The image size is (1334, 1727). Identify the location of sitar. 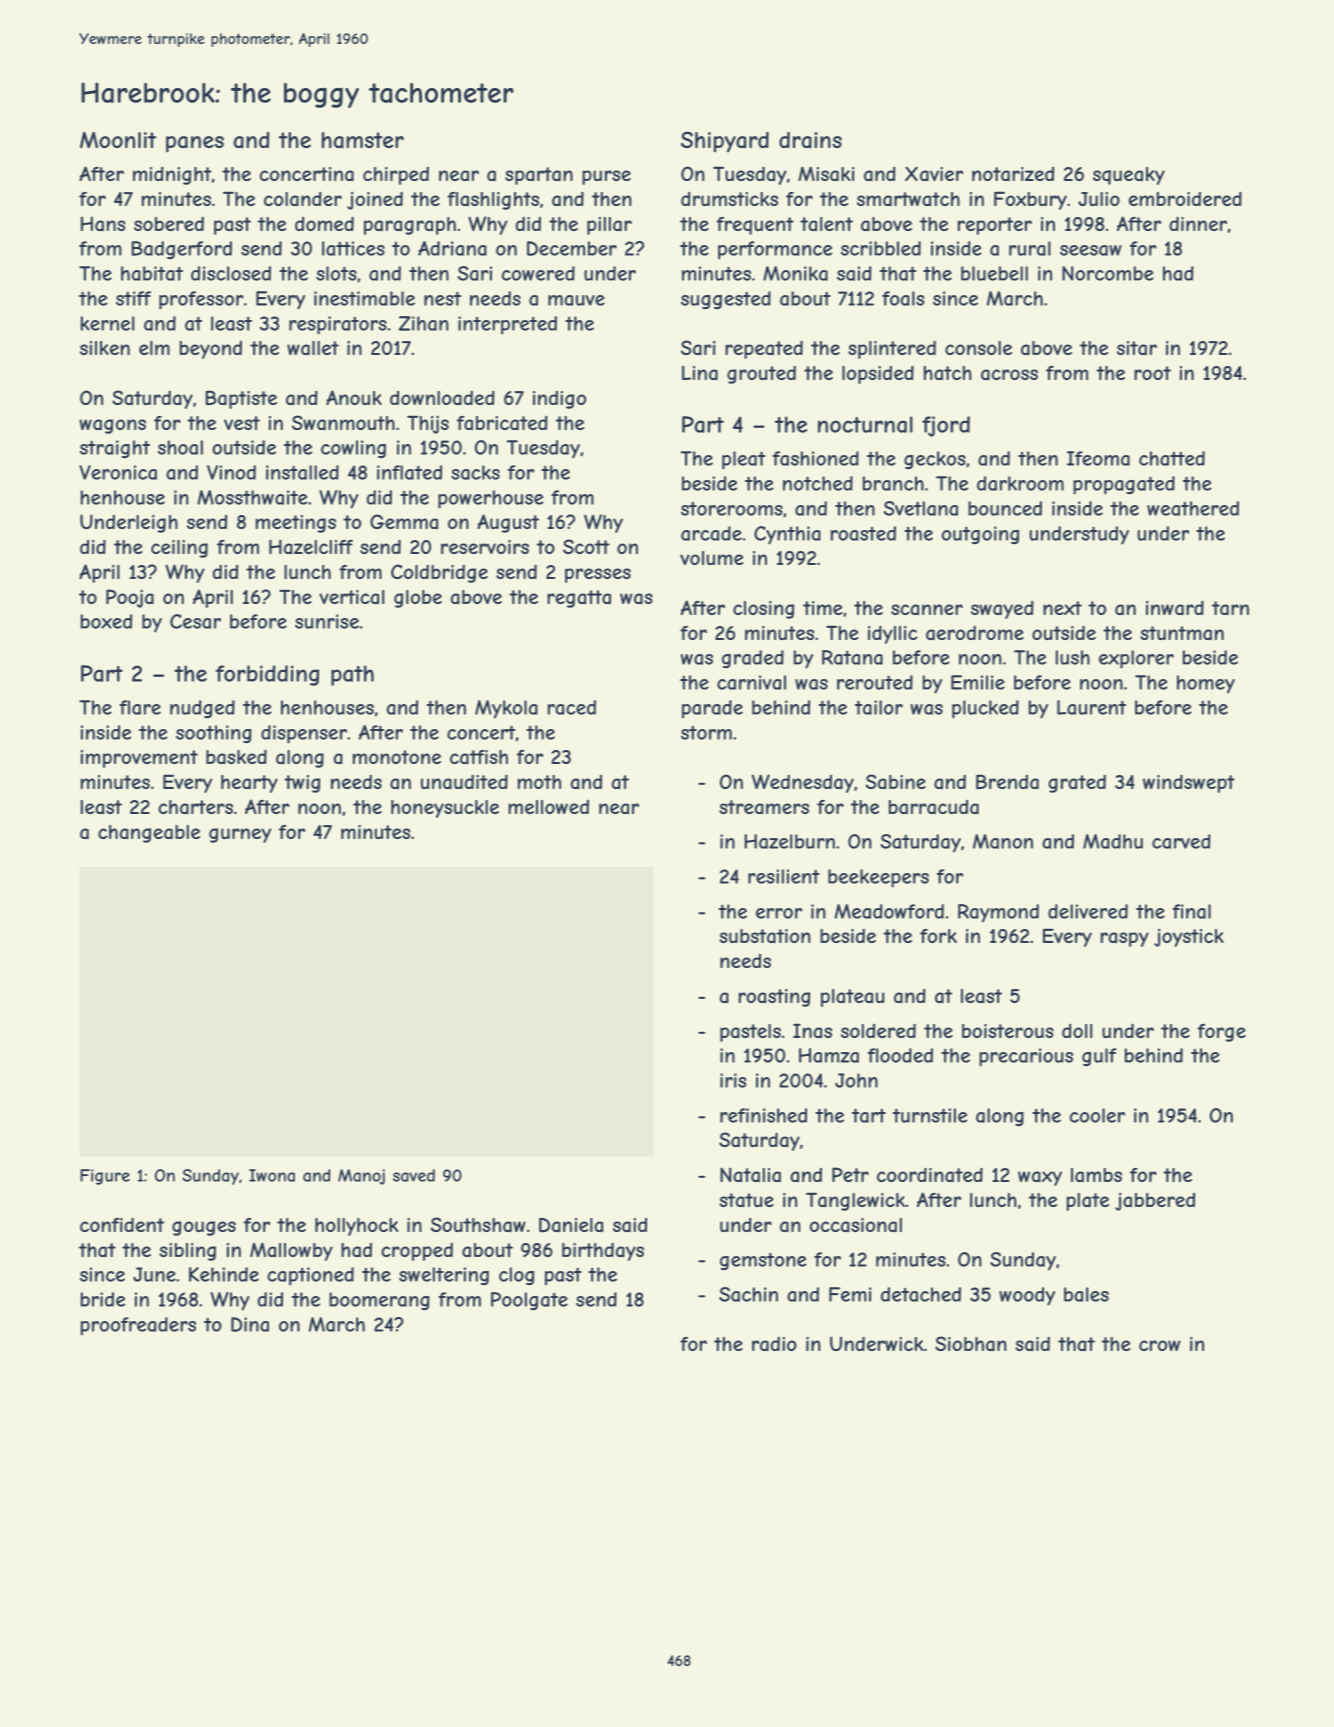
(1137, 348).
